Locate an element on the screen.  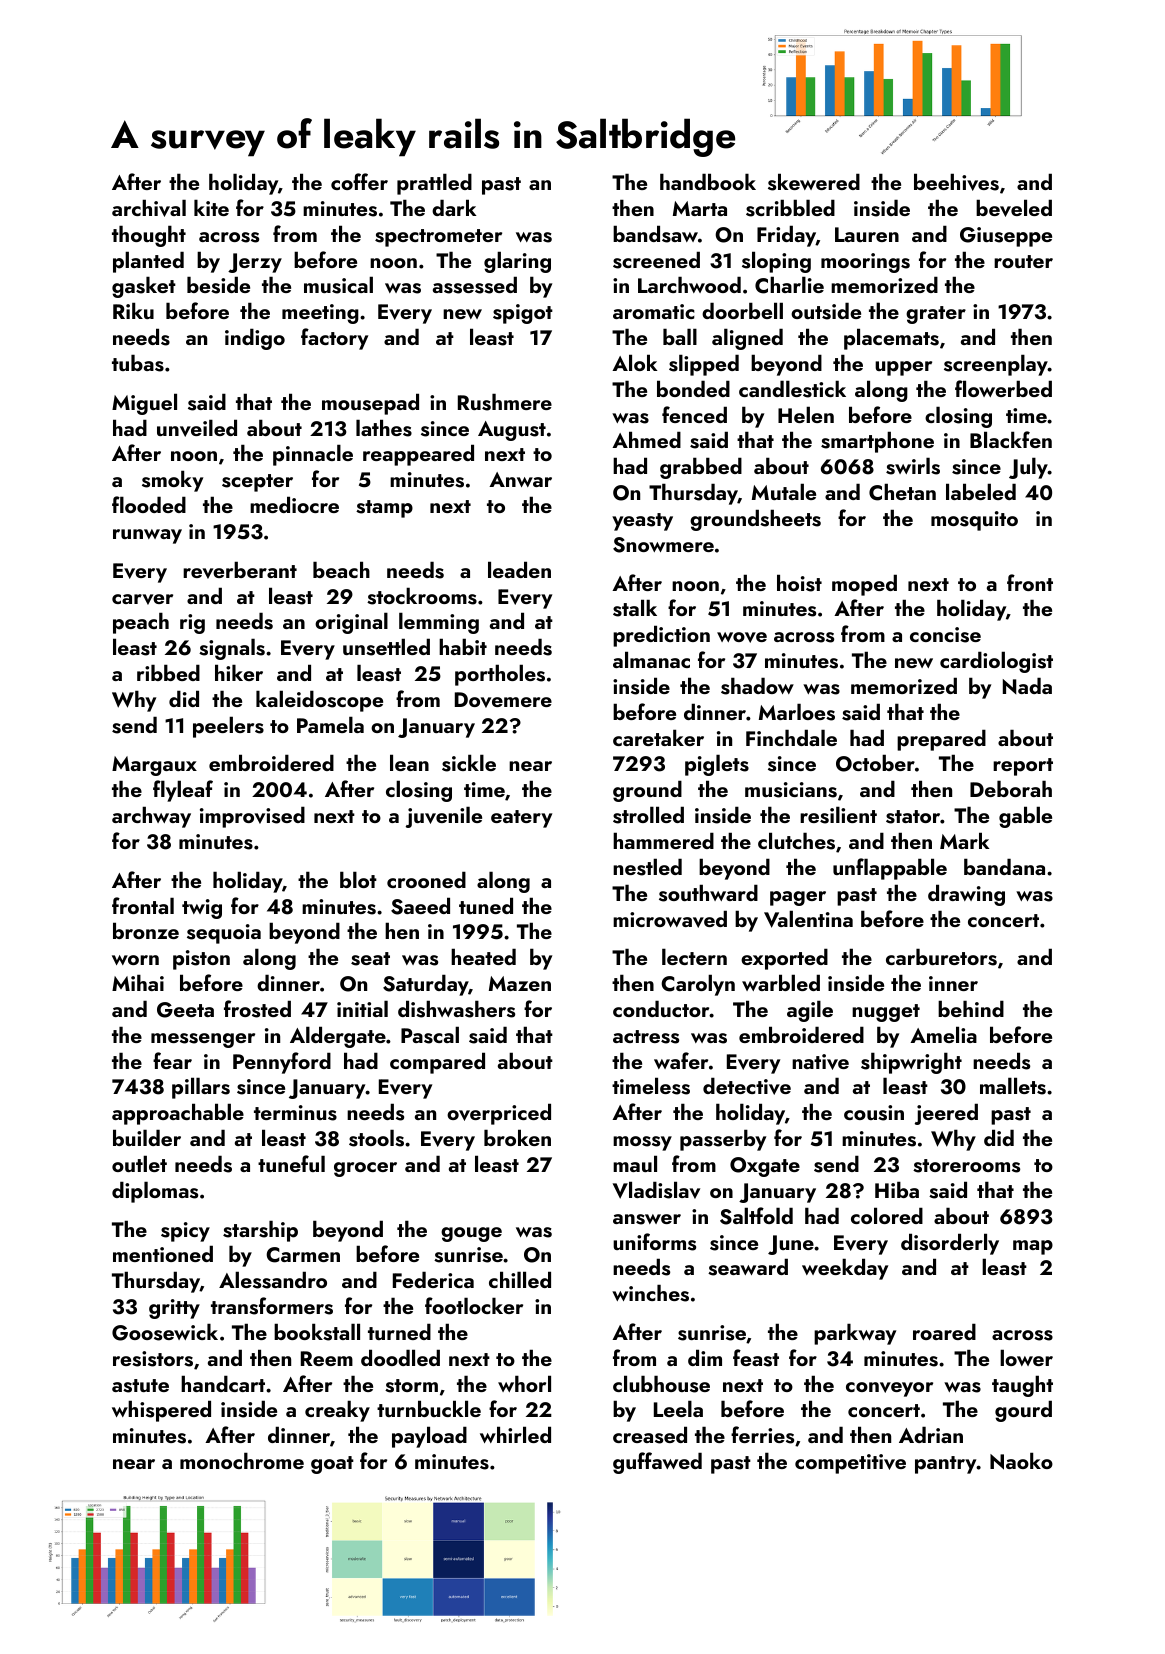
router is located at coordinates (1023, 261).
